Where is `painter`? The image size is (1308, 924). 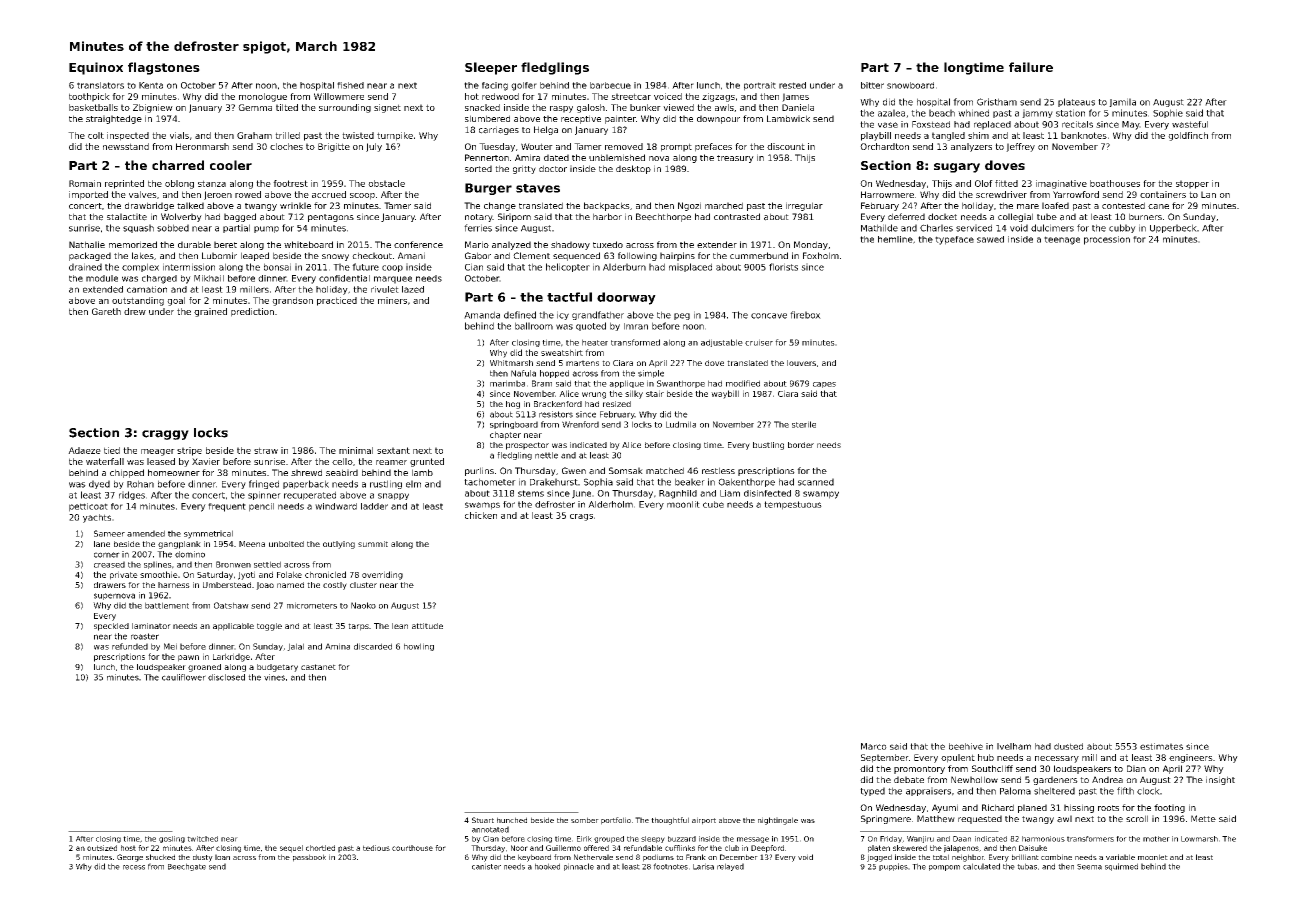 painter is located at coordinates (620, 119).
